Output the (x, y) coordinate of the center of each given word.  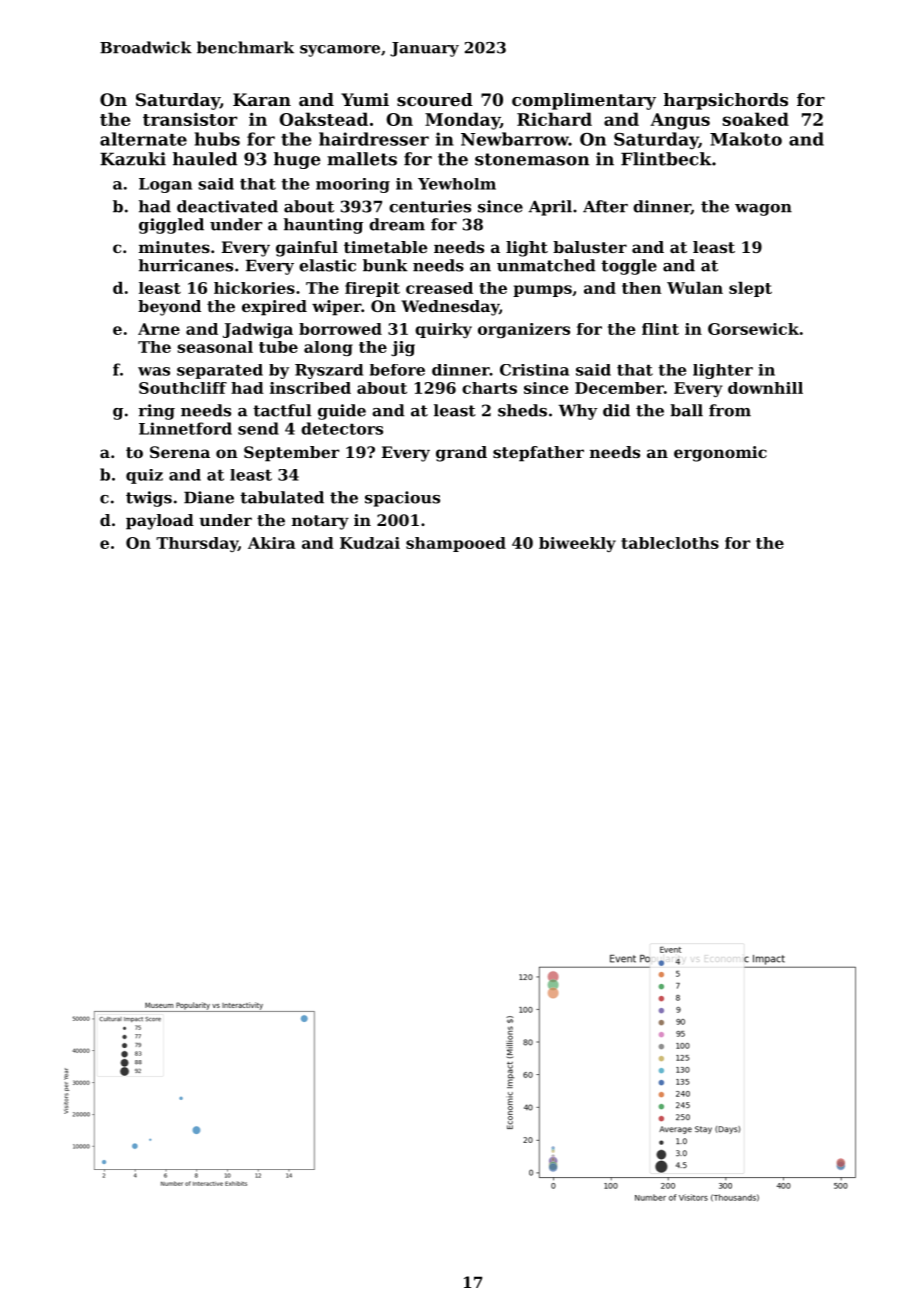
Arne (159, 329)
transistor (190, 119)
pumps (542, 291)
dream (397, 224)
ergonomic (720, 454)
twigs (149, 499)
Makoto (746, 139)
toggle (629, 267)
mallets (362, 159)
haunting (323, 226)
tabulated (282, 497)
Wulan (695, 288)
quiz (144, 476)
